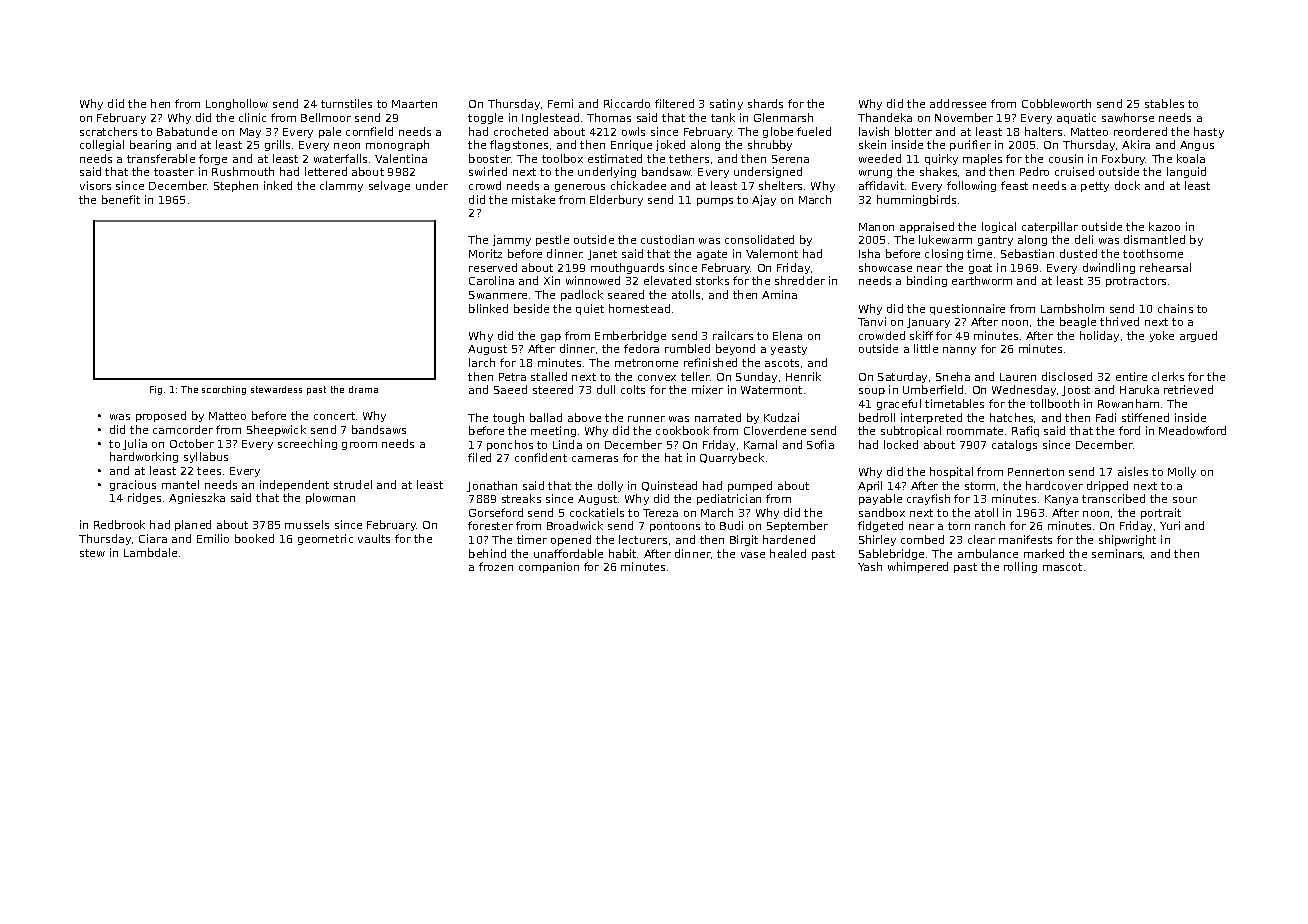  I want to click on tethers, so click(689, 158).
